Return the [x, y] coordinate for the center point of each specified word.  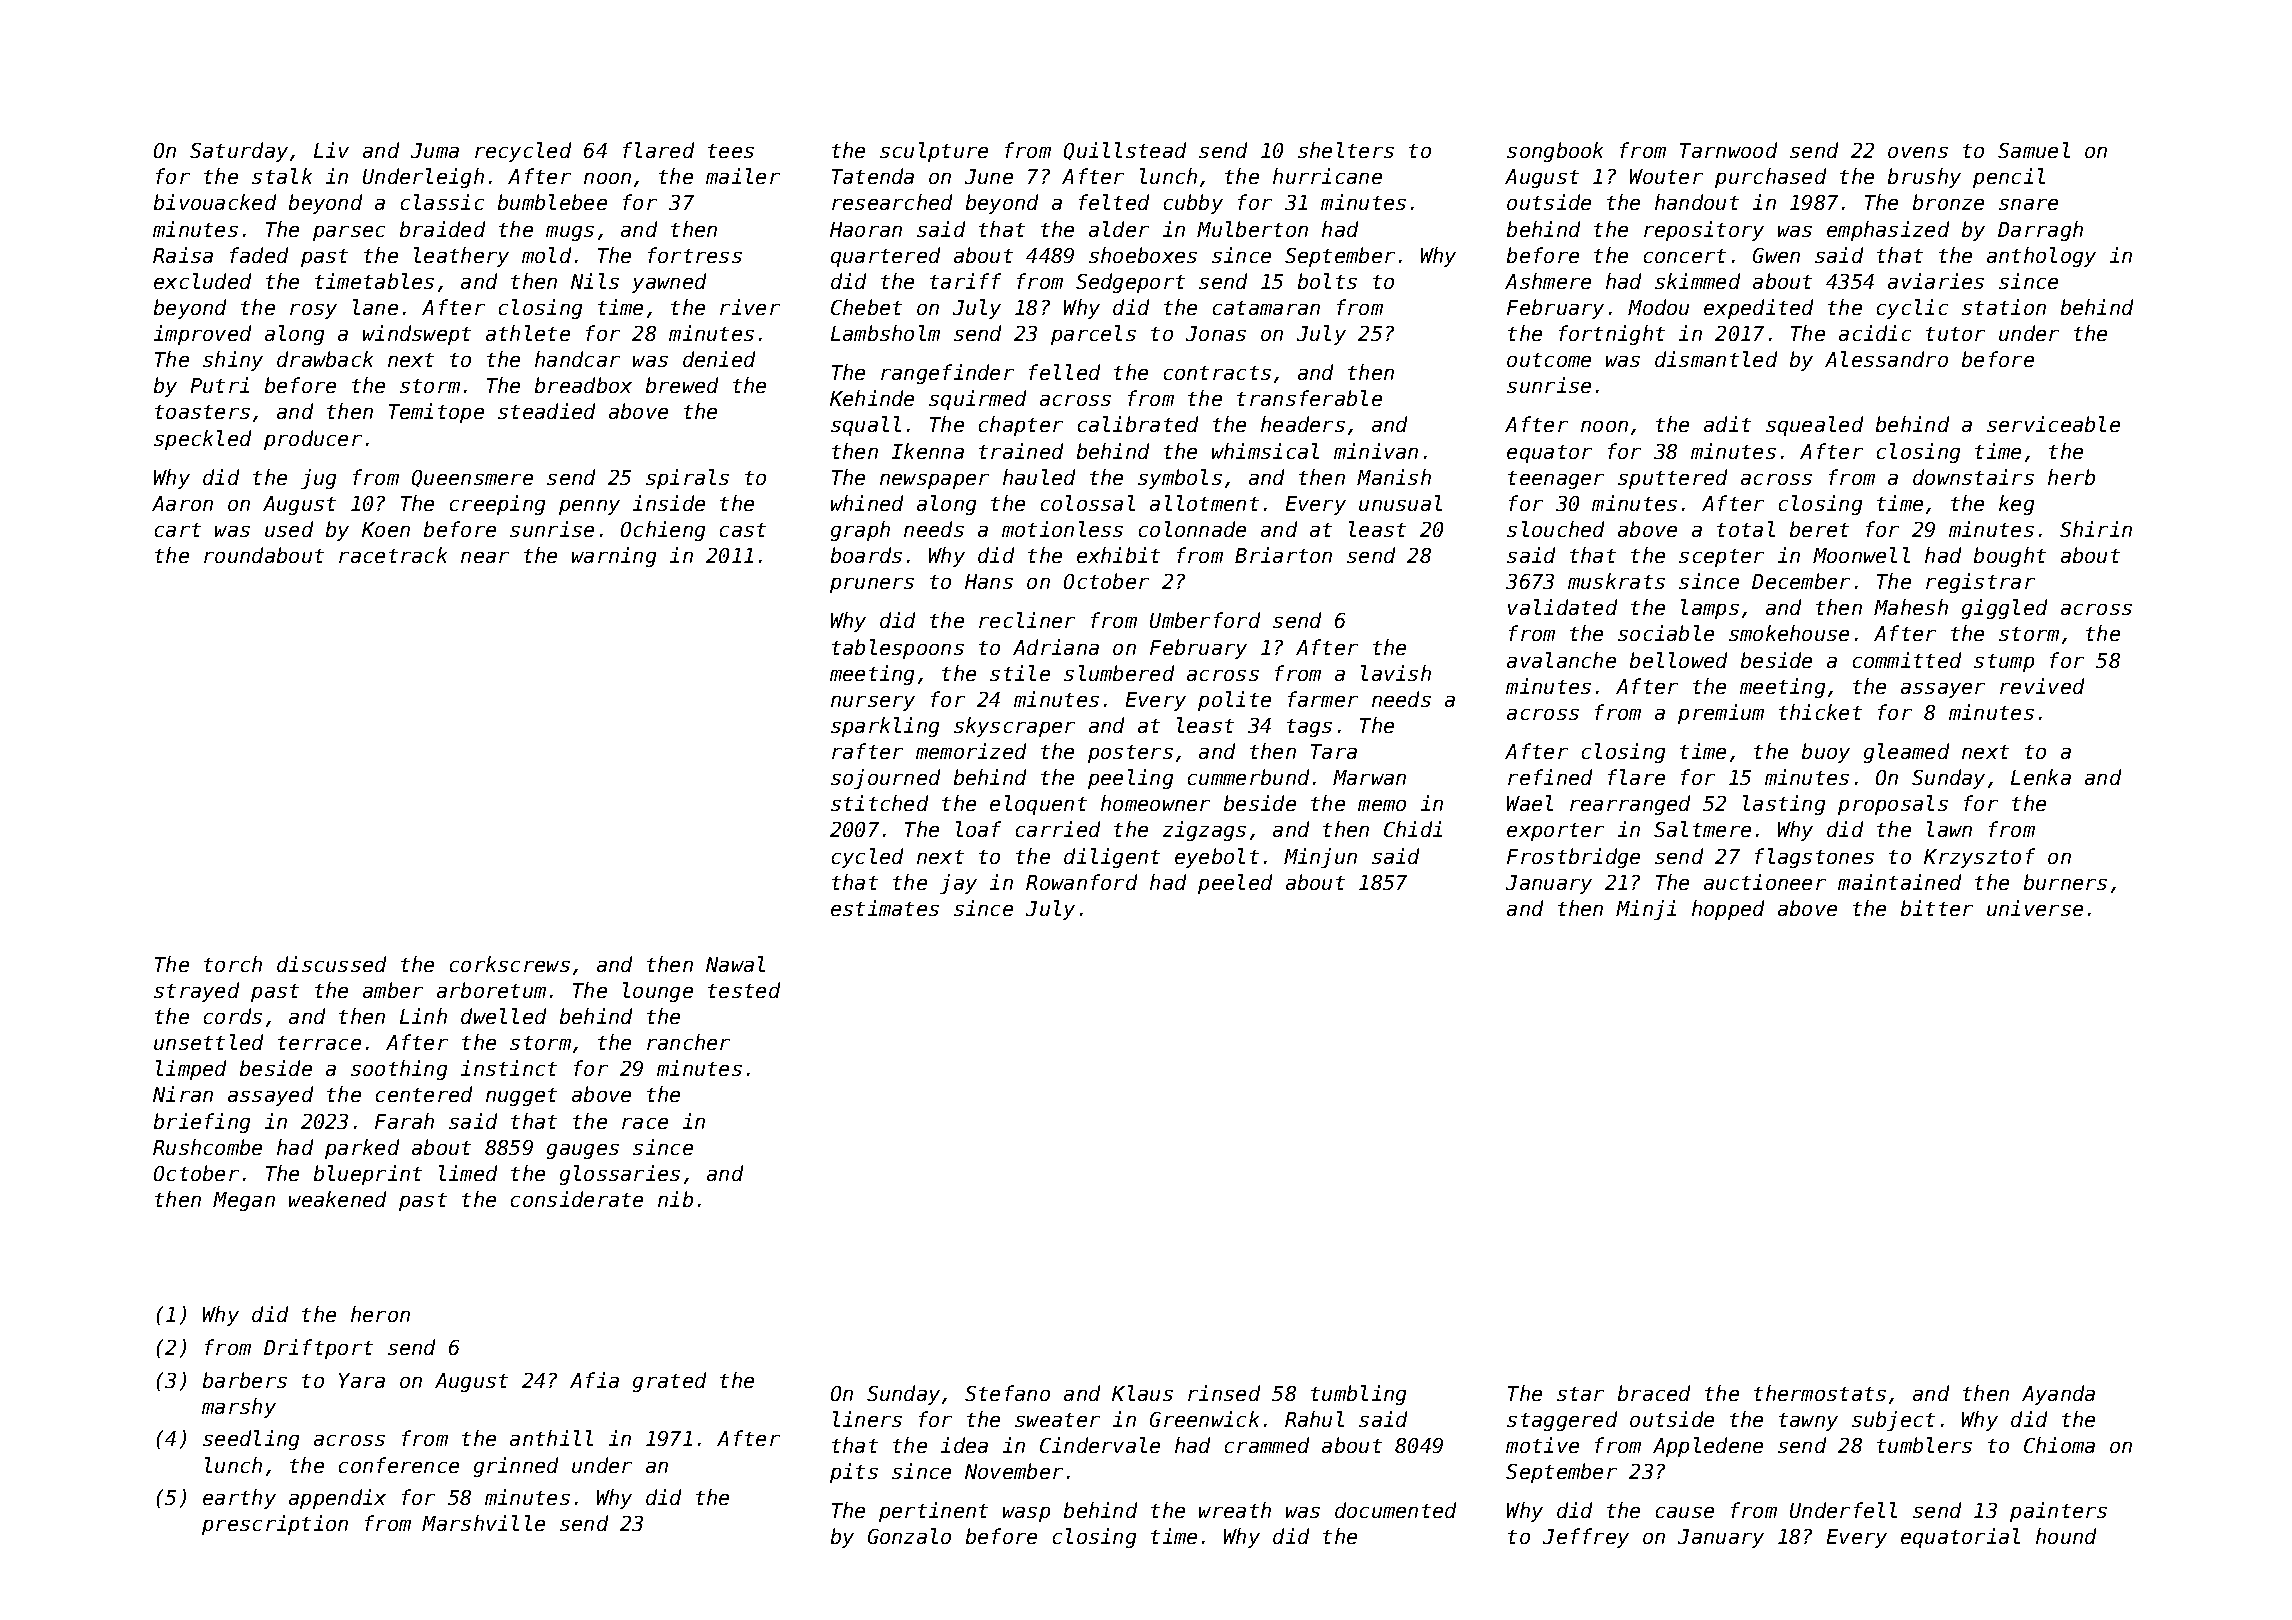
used [289, 529]
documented [1395, 1510]
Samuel [2034, 150]
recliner [1027, 620]
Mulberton [1252, 229]
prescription [275, 1525]
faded [259, 255]
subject [1893, 1421]
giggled [2004, 609]
